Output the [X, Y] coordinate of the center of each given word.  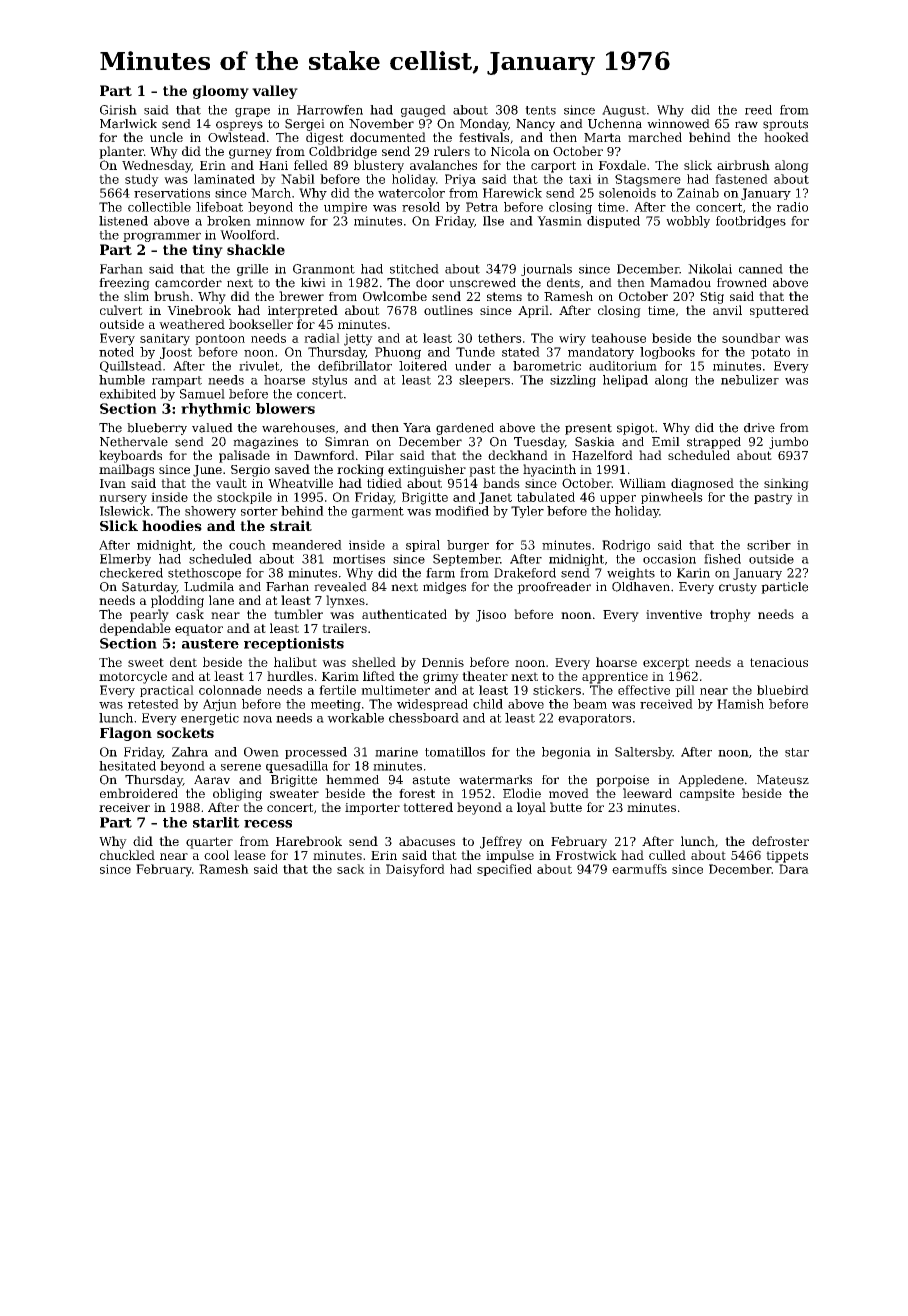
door [430, 283]
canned [761, 269]
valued [212, 428]
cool [216, 855]
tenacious [779, 662]
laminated [224, 179]
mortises [359, 559]
